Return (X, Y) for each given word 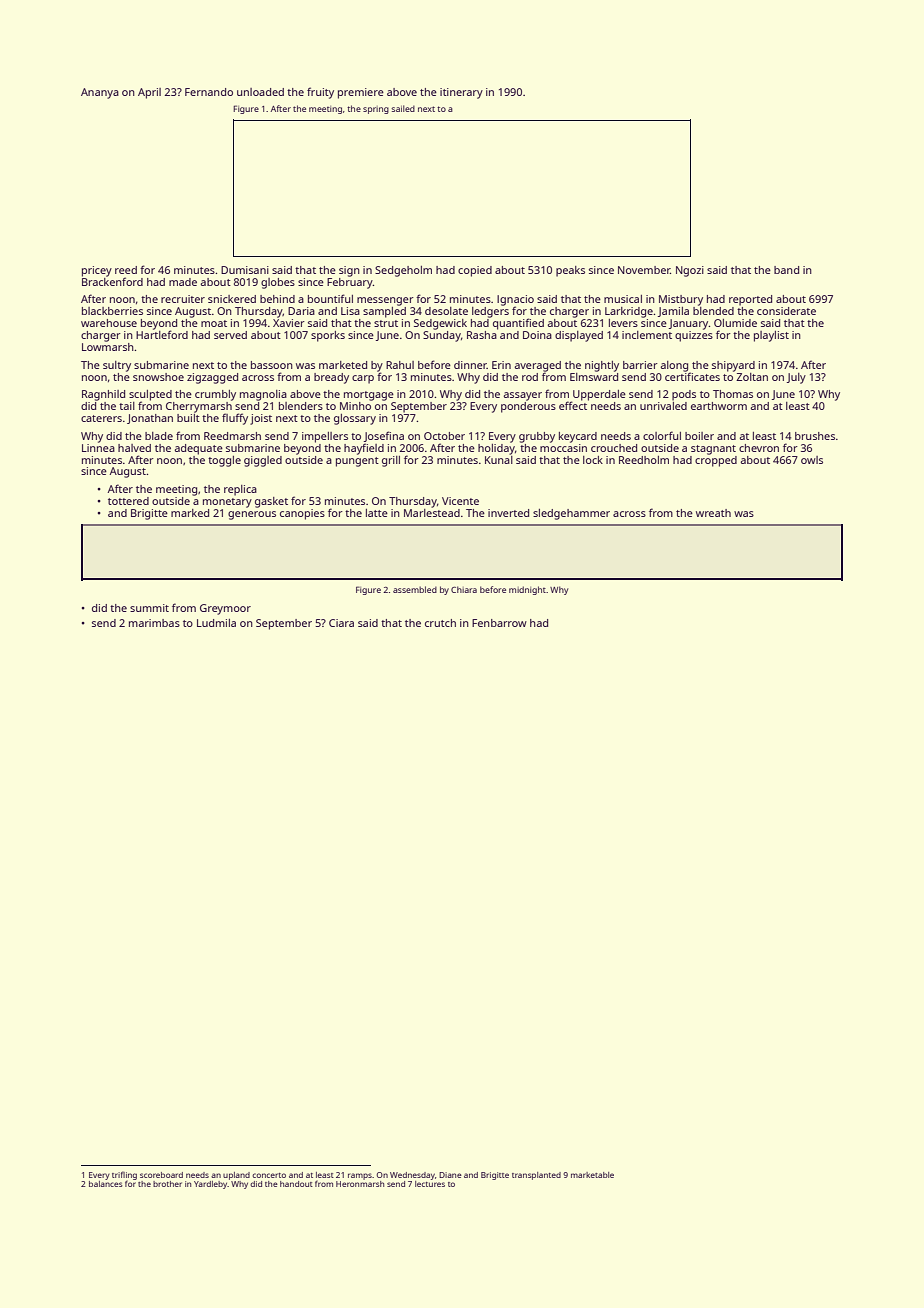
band (786, 270)
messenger (385, 301)
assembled (415, 589)
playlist (771, 336)
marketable (592, 1175)
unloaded (260, 92)
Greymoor (225, 609)
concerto (269, 1175)
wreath (713, 513)
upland (236, 1176)
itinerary (461, 93)
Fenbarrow (499, 623)
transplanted (536, 1176)
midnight (527, 590)
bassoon (272, 365)
